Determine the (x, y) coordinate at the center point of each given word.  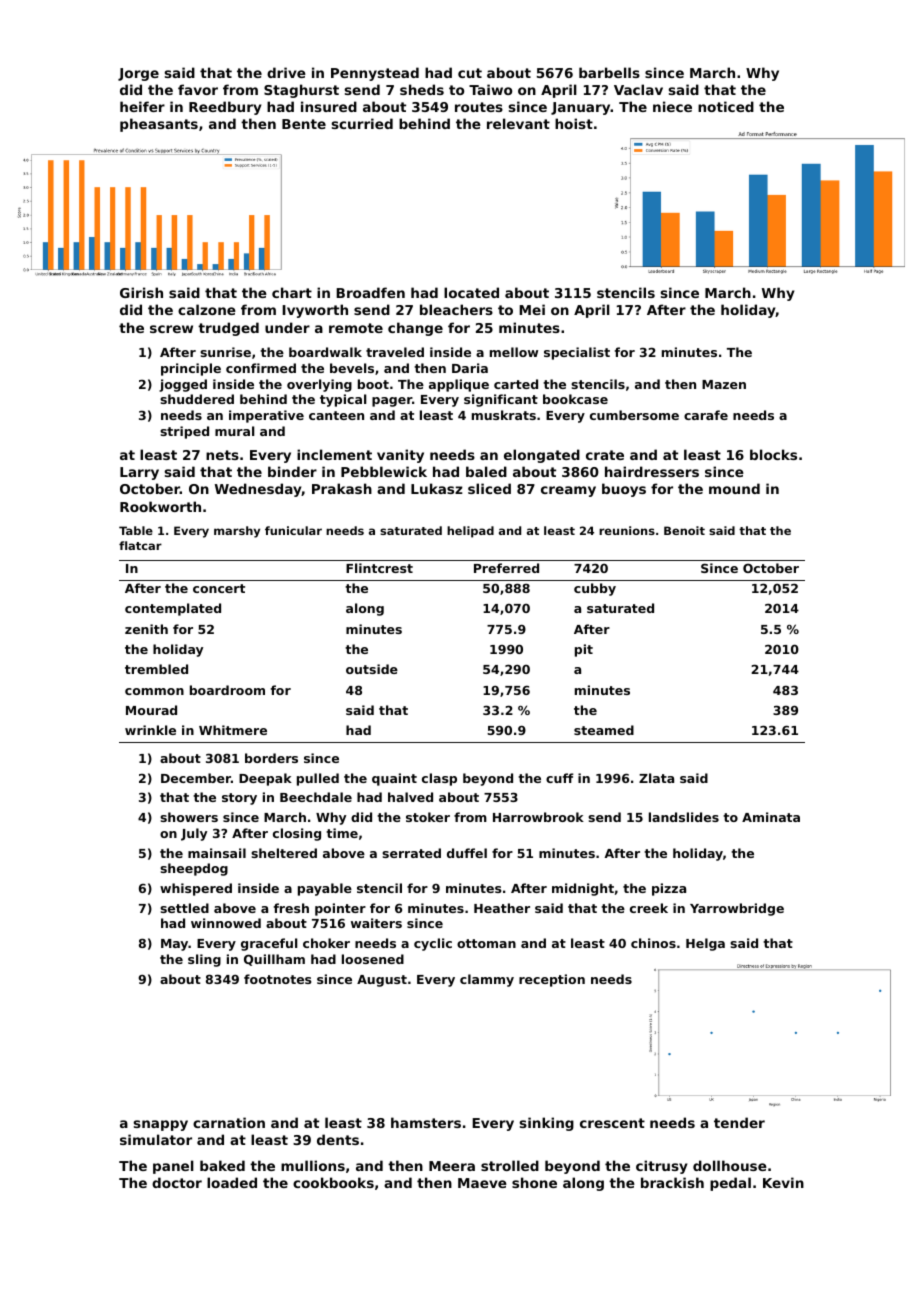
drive (286, 72)
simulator (156, 1139)
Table (136, 530)
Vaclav (638, 89)
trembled (156, 669)
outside (372, 669)
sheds (422, 89)
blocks (773, 454)
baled (486, 471)
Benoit (684, 530)
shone (534, 1182)
